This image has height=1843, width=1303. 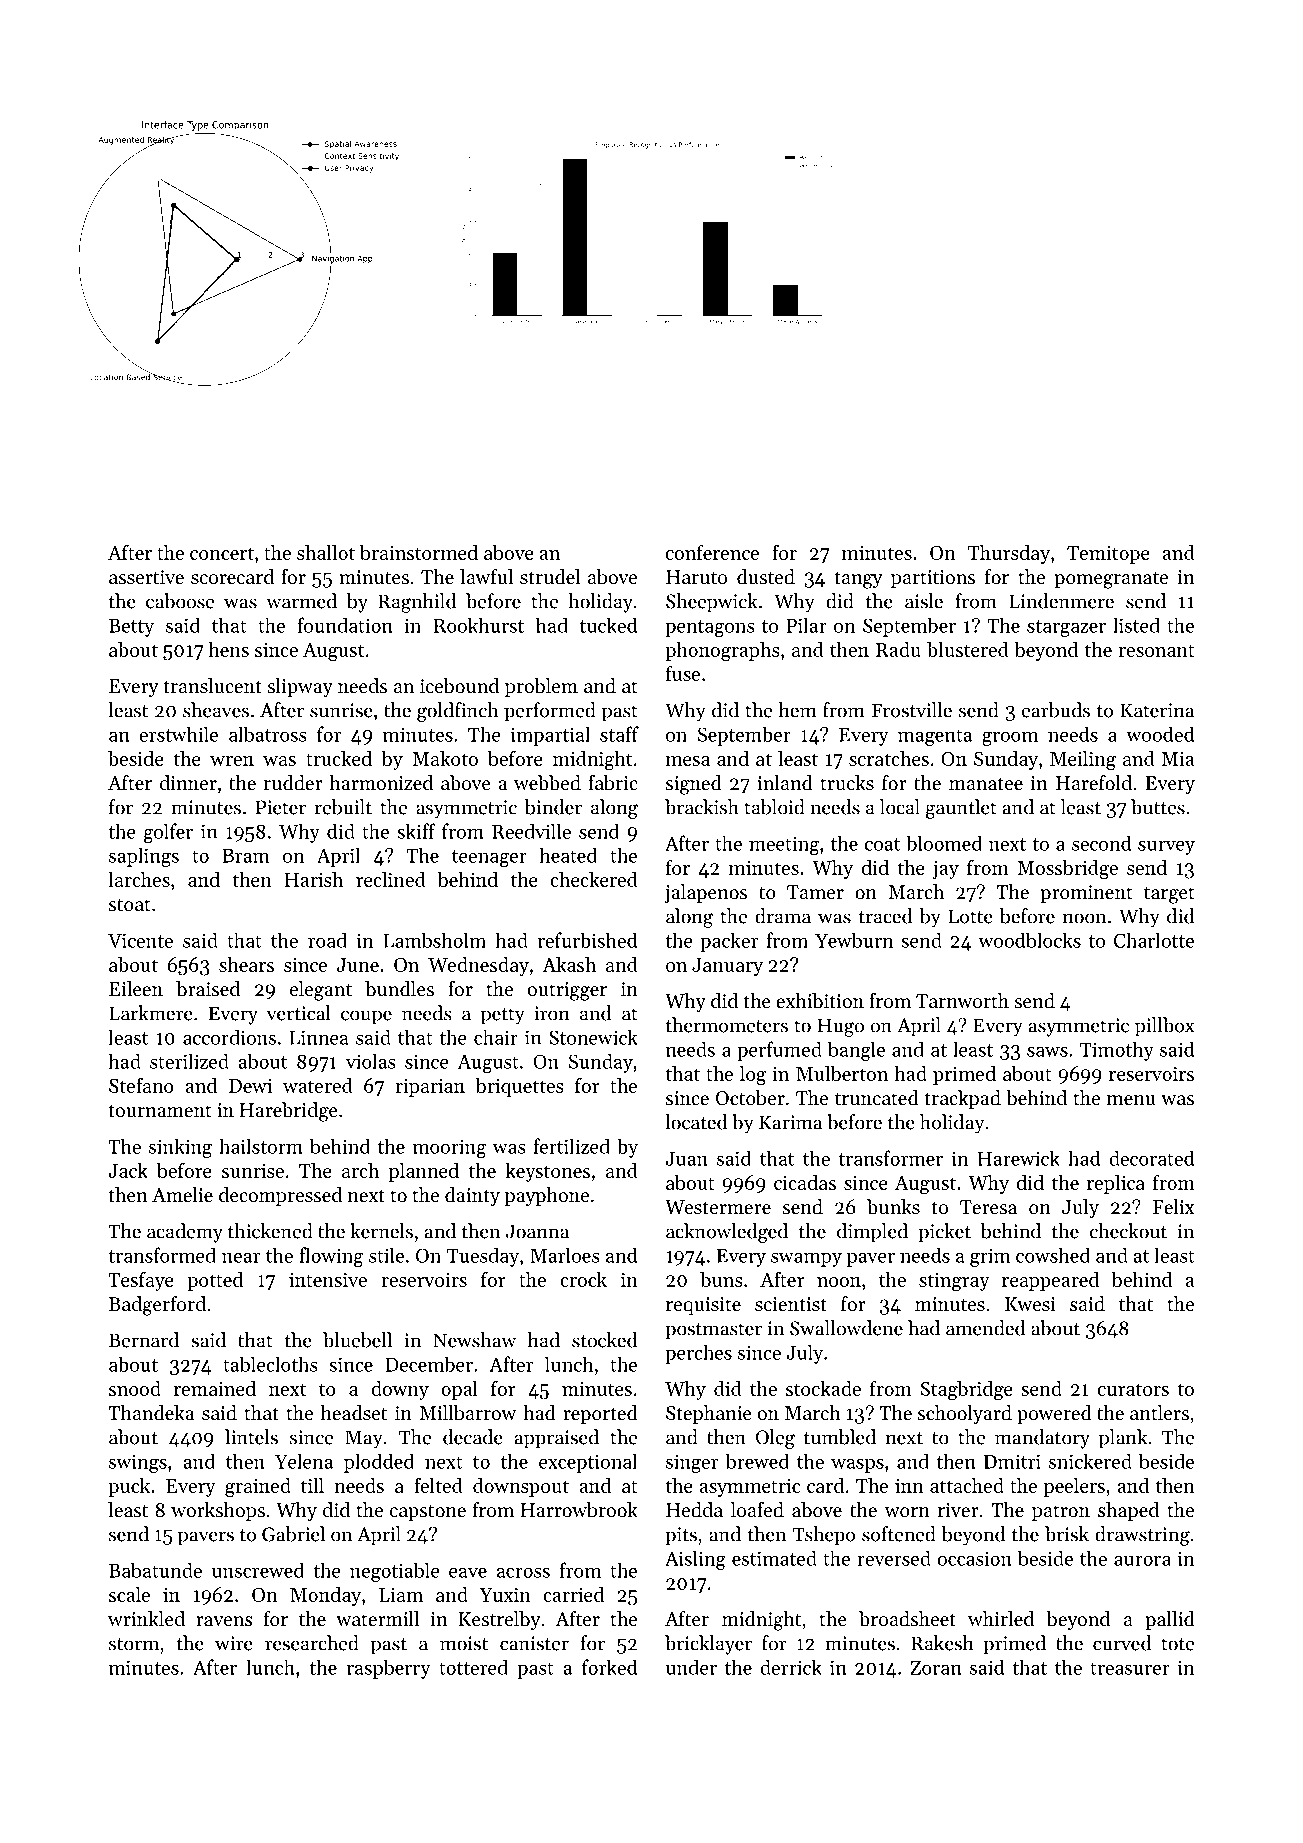 I want to click on concert, so click(x=222, y=553).
